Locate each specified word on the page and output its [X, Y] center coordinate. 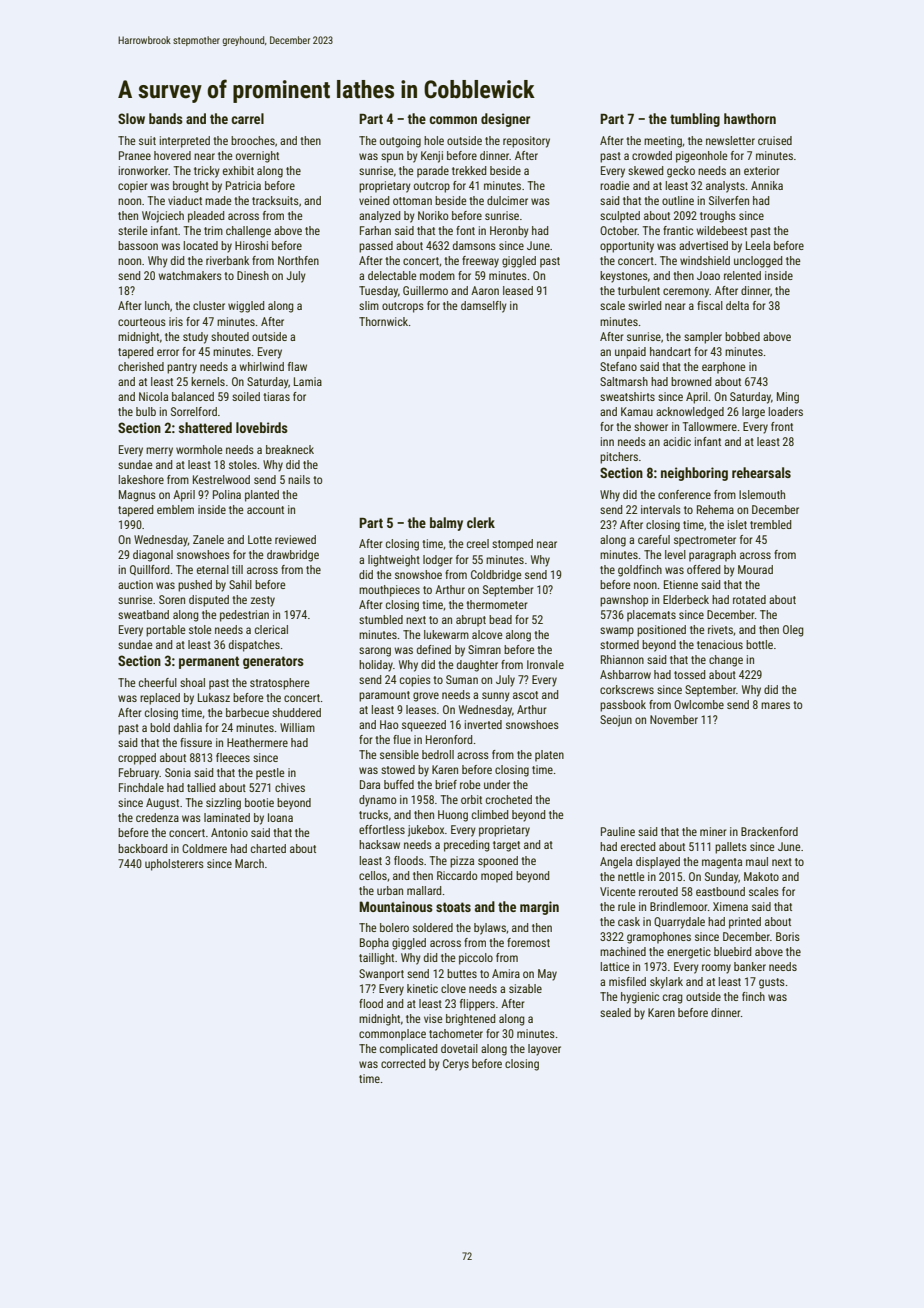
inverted [483, 724]
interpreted [185, 142]
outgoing [400, 142]
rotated [749, 599]
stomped [512, 545]
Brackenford [769, 831]
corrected [403, 1063]
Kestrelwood [221, 479]
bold [160, 727]
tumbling [695, 120]
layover [544, 1050]
